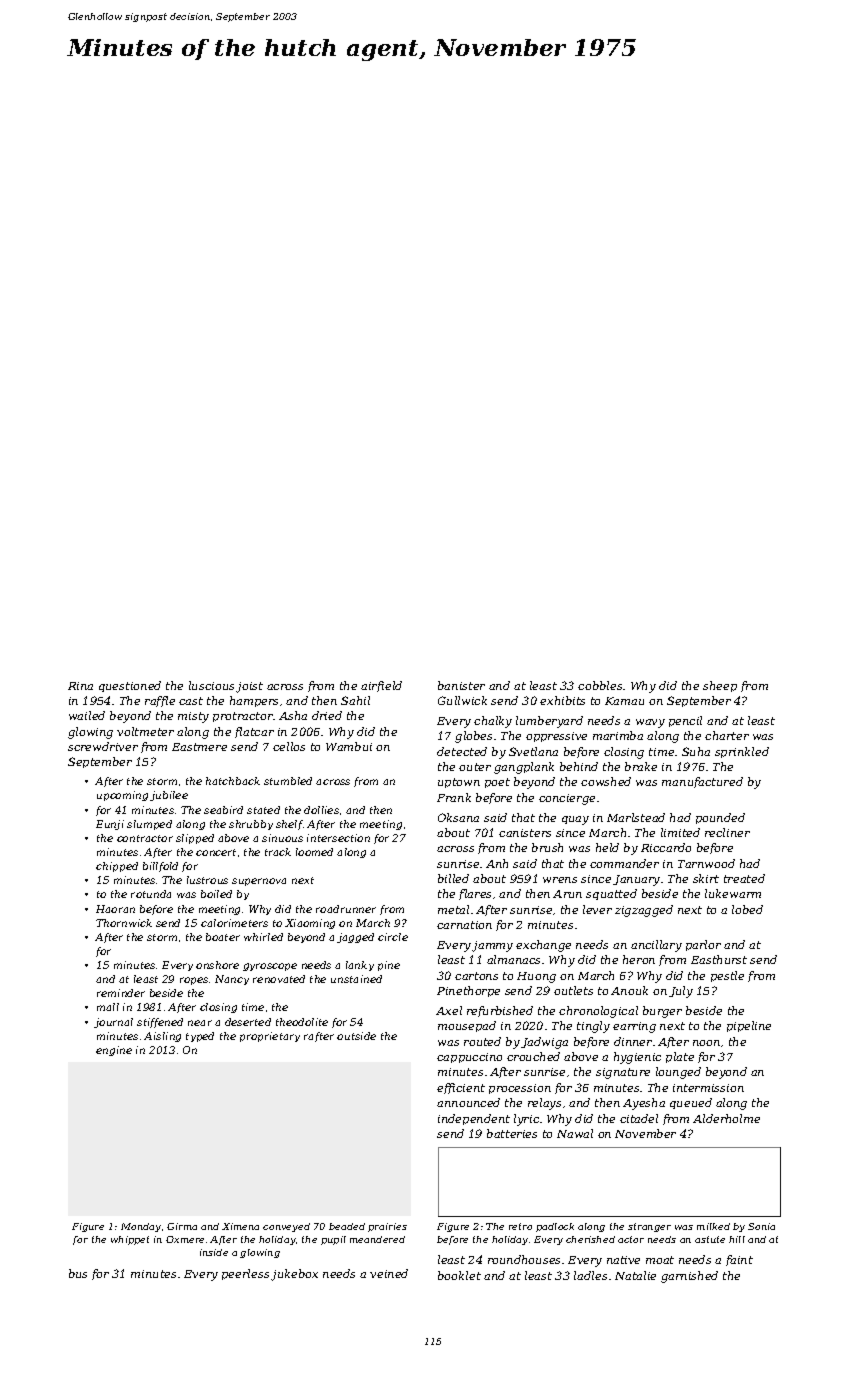 The width and height of the page is (849, 1400). Describe the element at coordinates (130, 686) in the page. I see `questioned` at that location.
